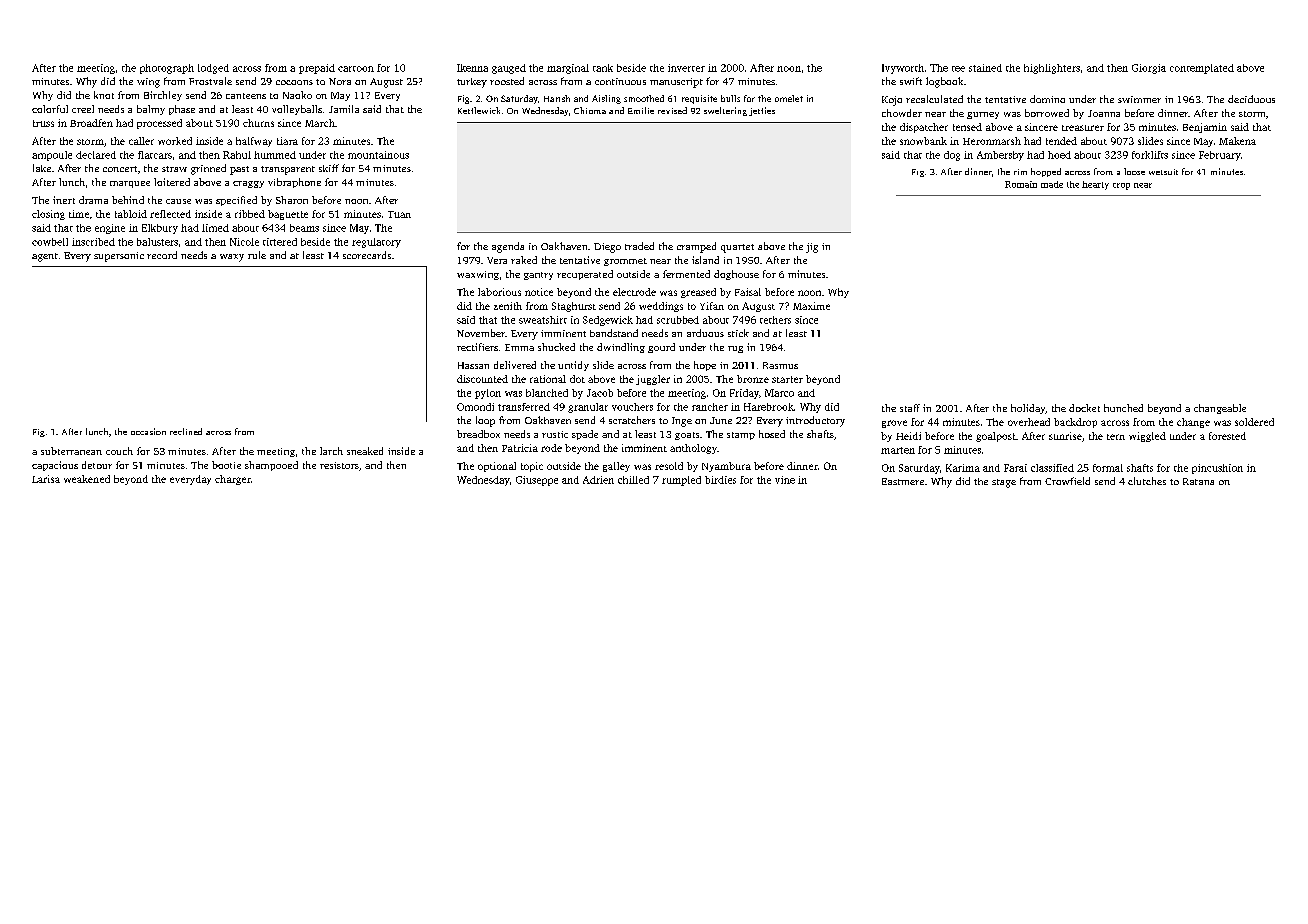 The width and height of the document is (1308, 924). I want to click on Maxime, so click(811, 306).
